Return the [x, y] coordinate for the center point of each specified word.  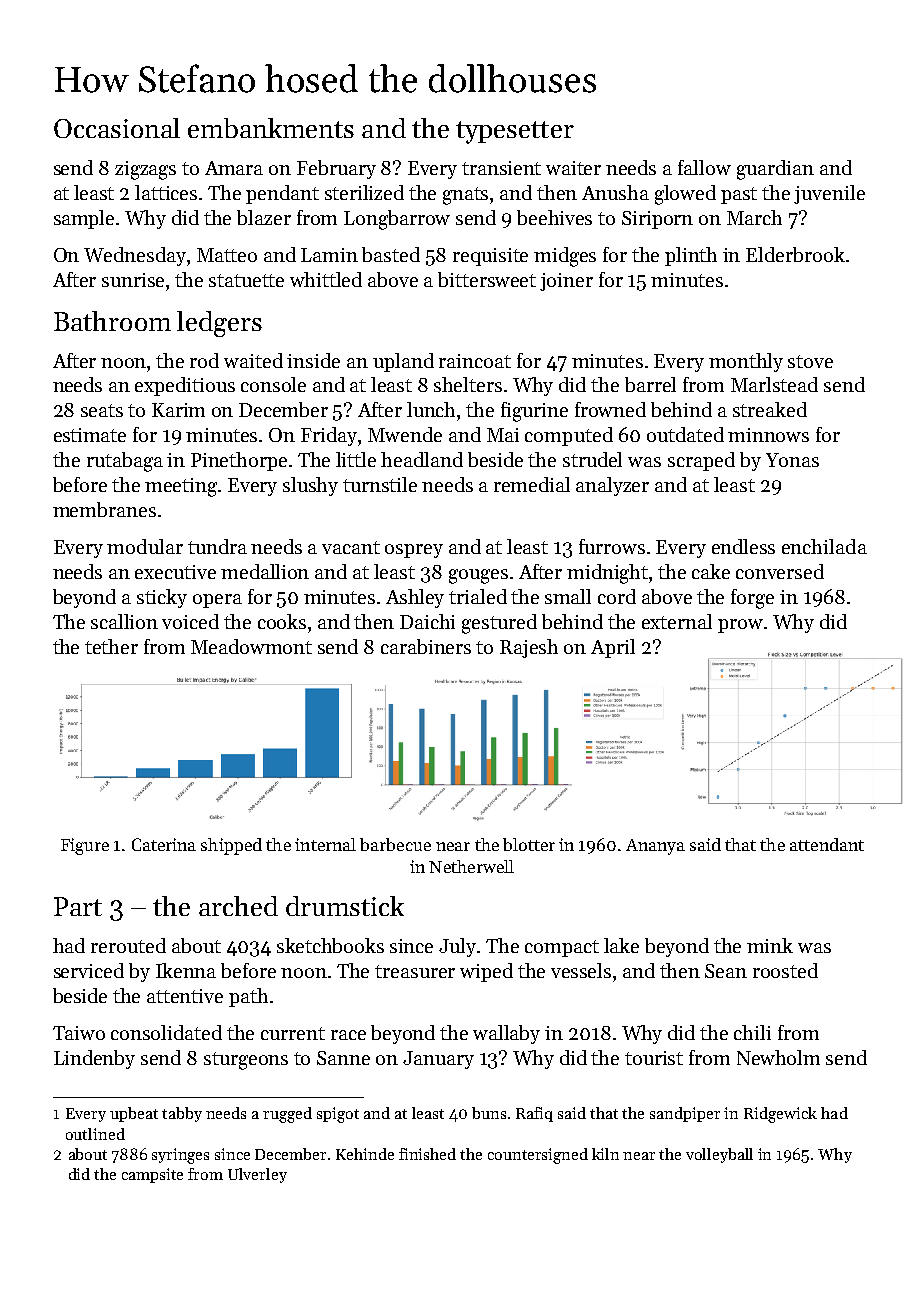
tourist [654, 1058]
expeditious [185, 386]
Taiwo [79, 1033]
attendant [827, 844]
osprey [414, 551]
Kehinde [365, 1154]
